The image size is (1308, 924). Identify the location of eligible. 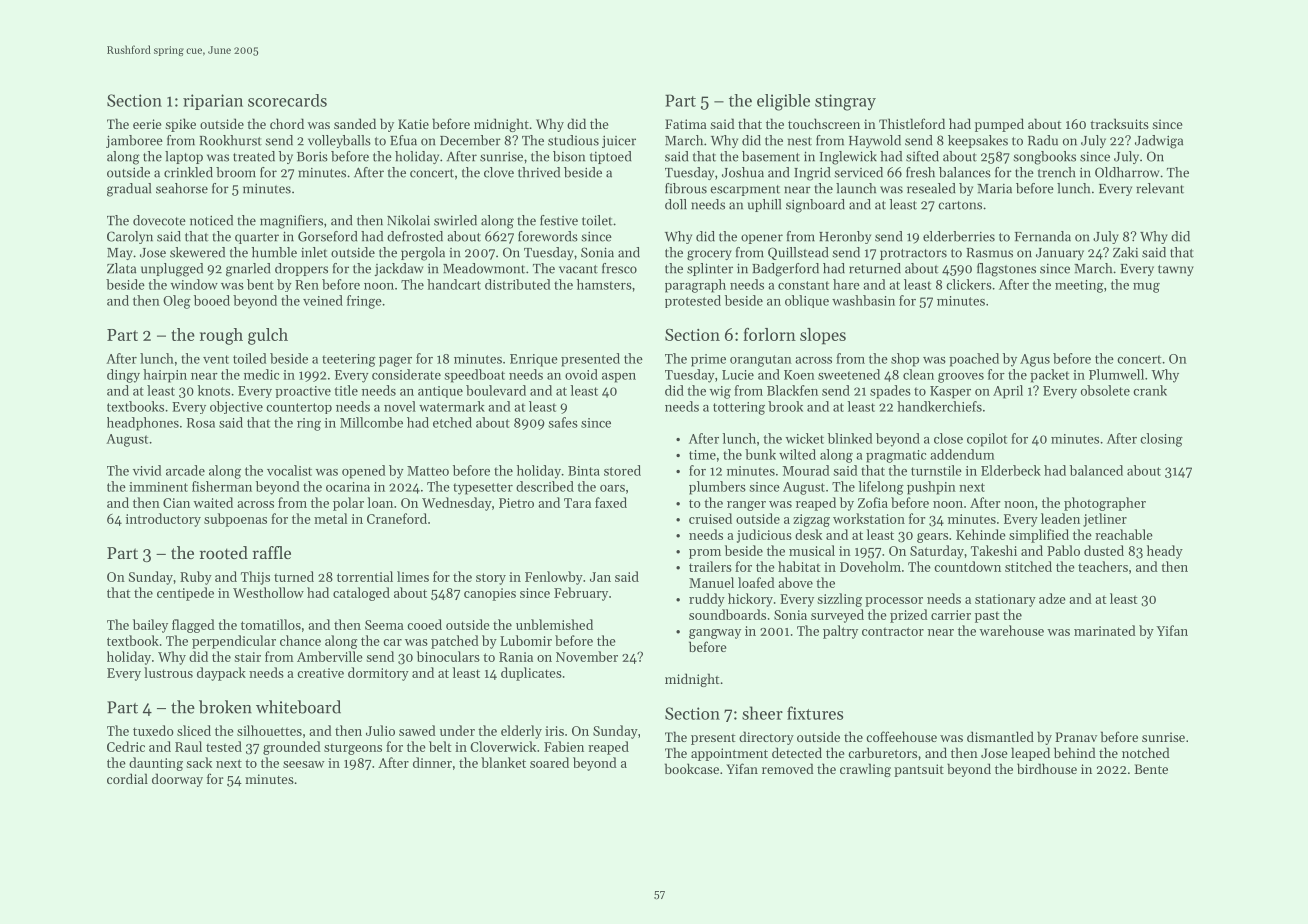
(783, 102).
